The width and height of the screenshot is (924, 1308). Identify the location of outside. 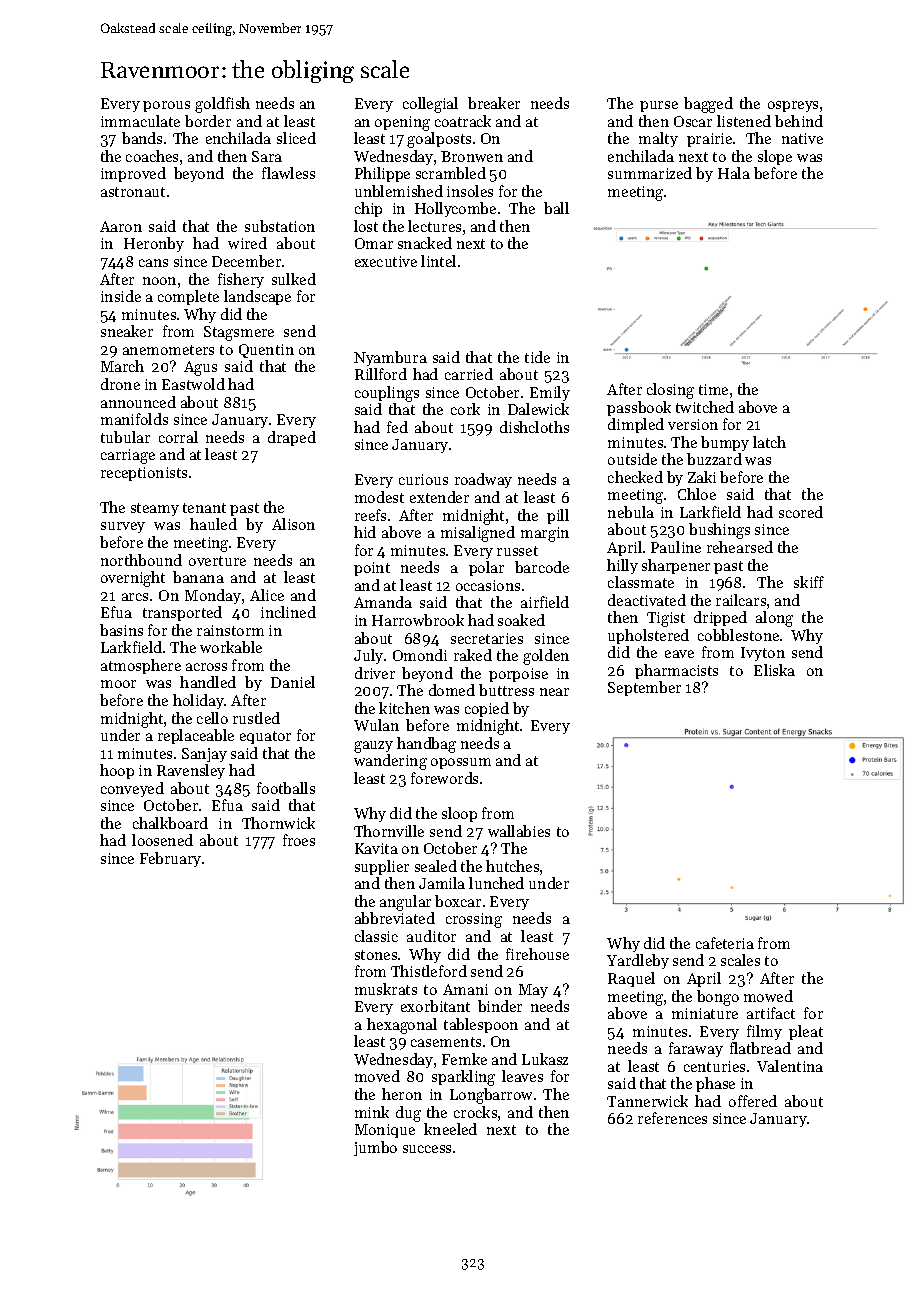
(632, 459).
